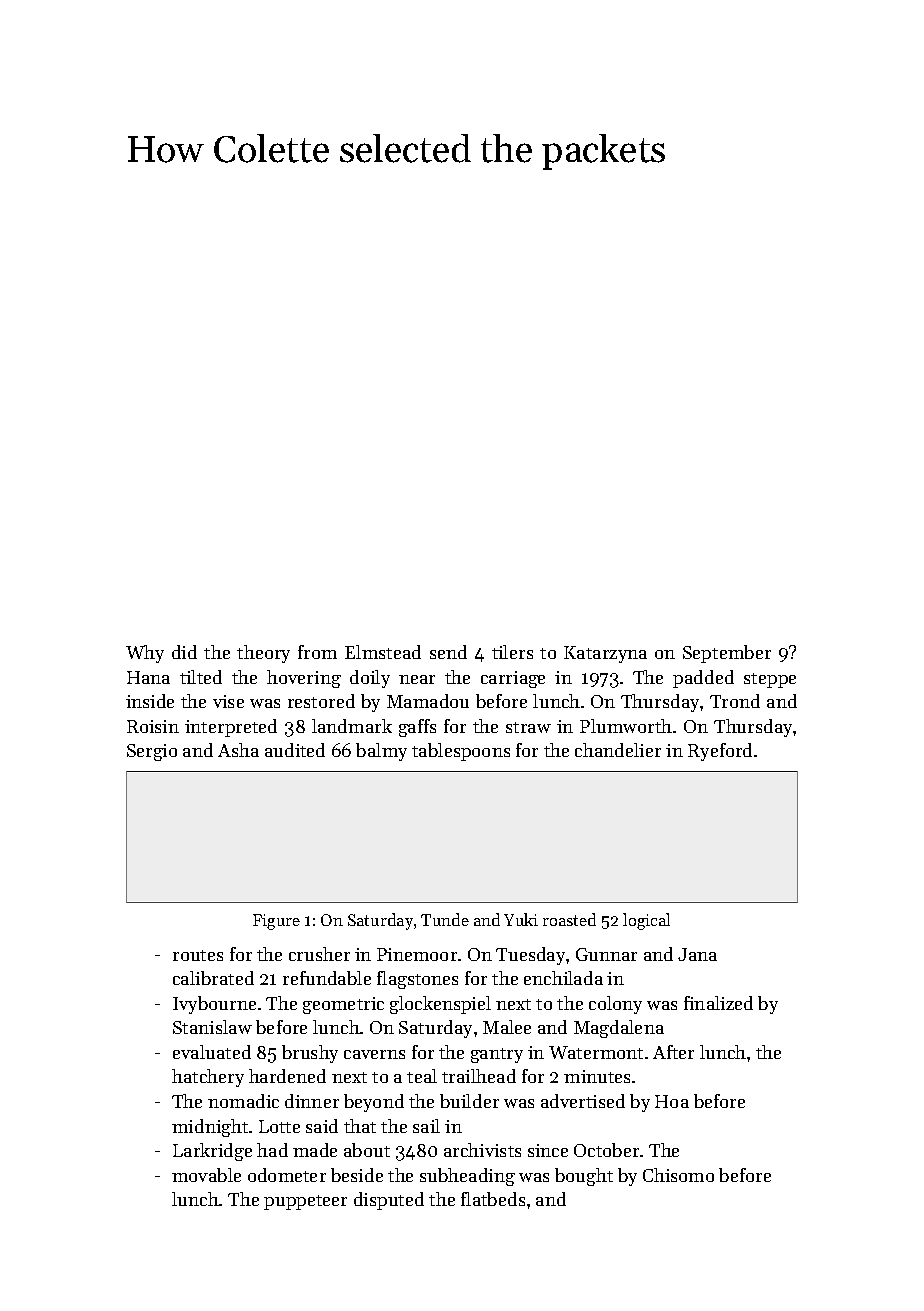  I want to click on calibrated, so click(213, 978).
